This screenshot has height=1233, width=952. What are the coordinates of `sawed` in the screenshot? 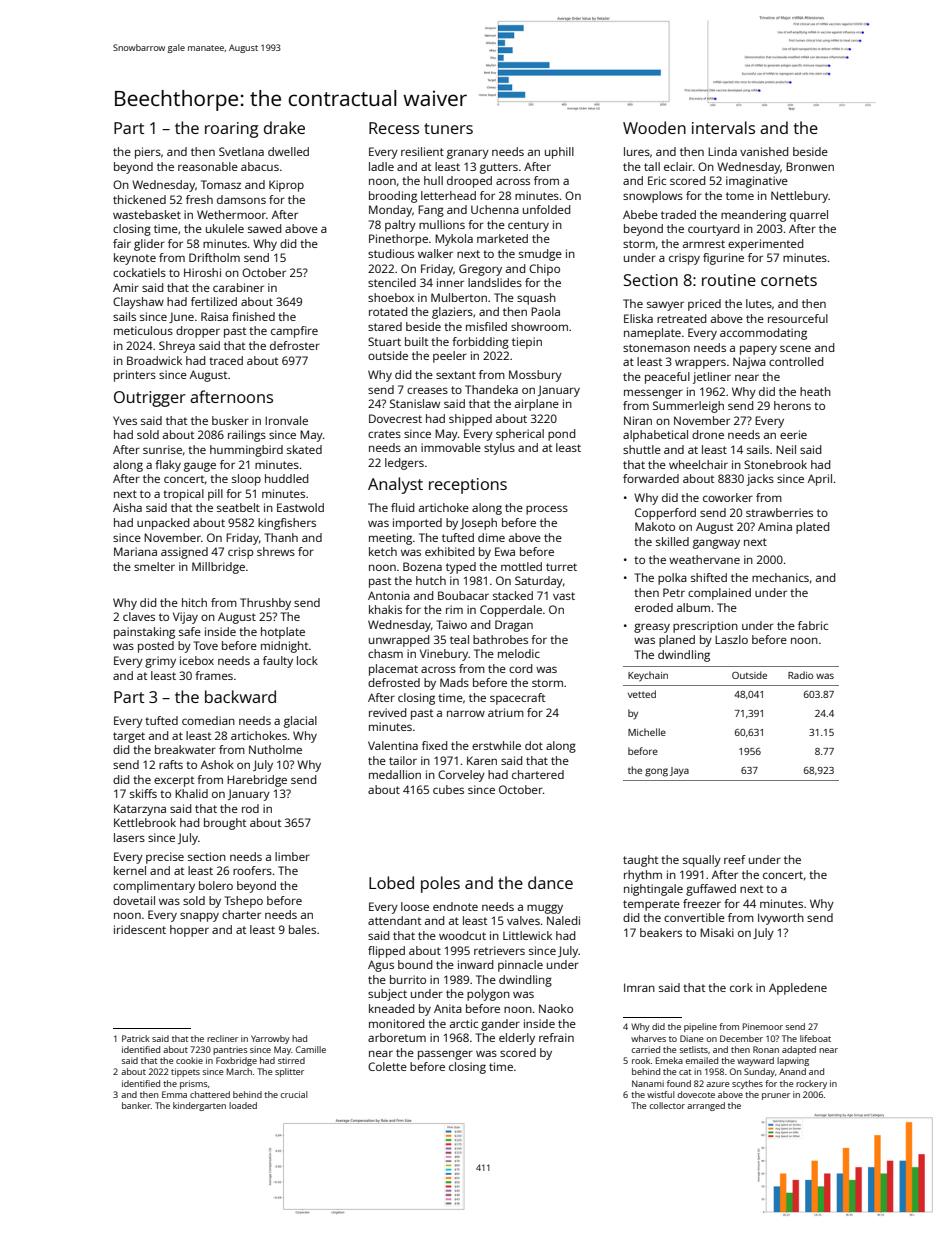 It's located at (264, 228).
